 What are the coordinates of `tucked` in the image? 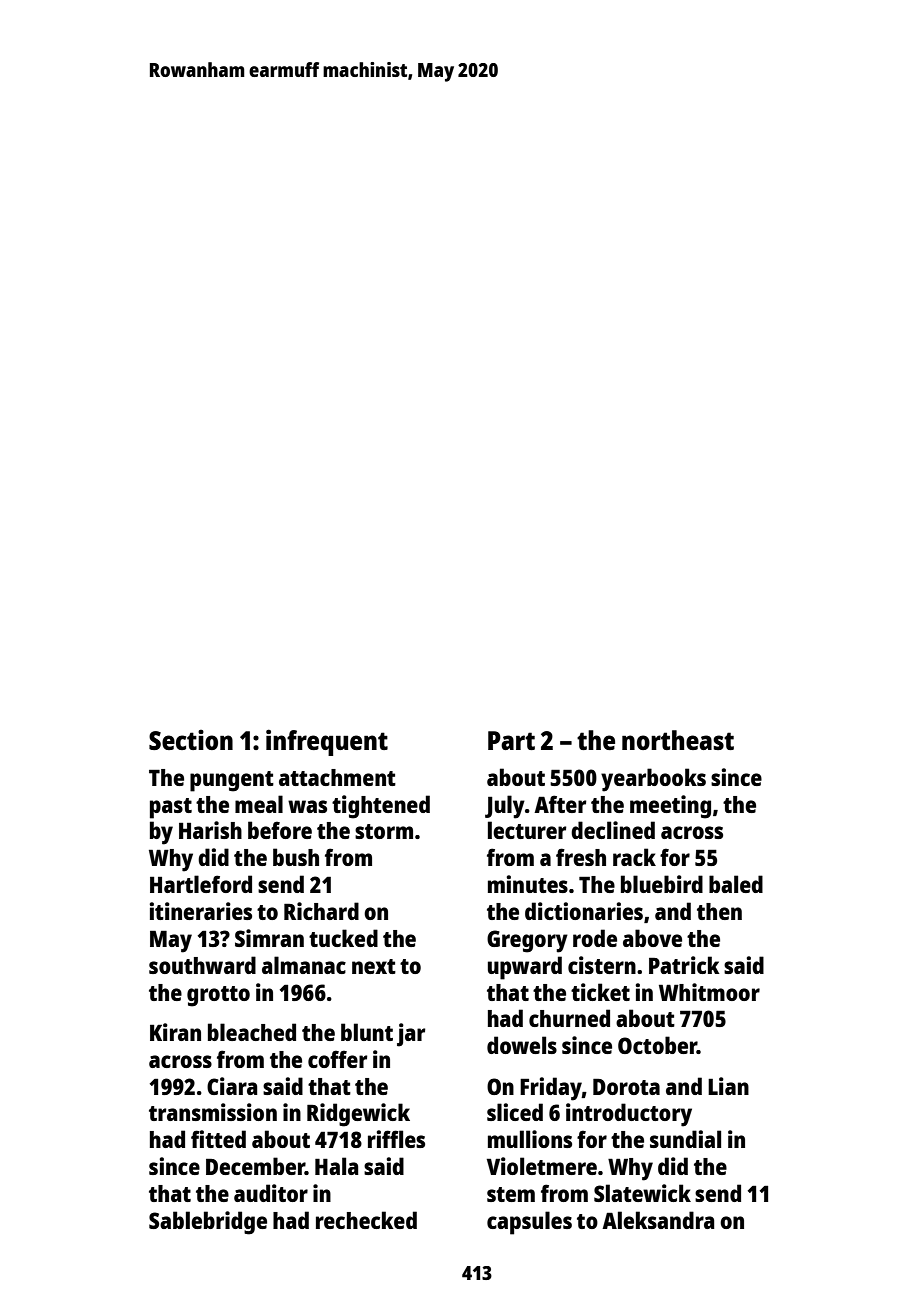 It's located at (343, 938).
